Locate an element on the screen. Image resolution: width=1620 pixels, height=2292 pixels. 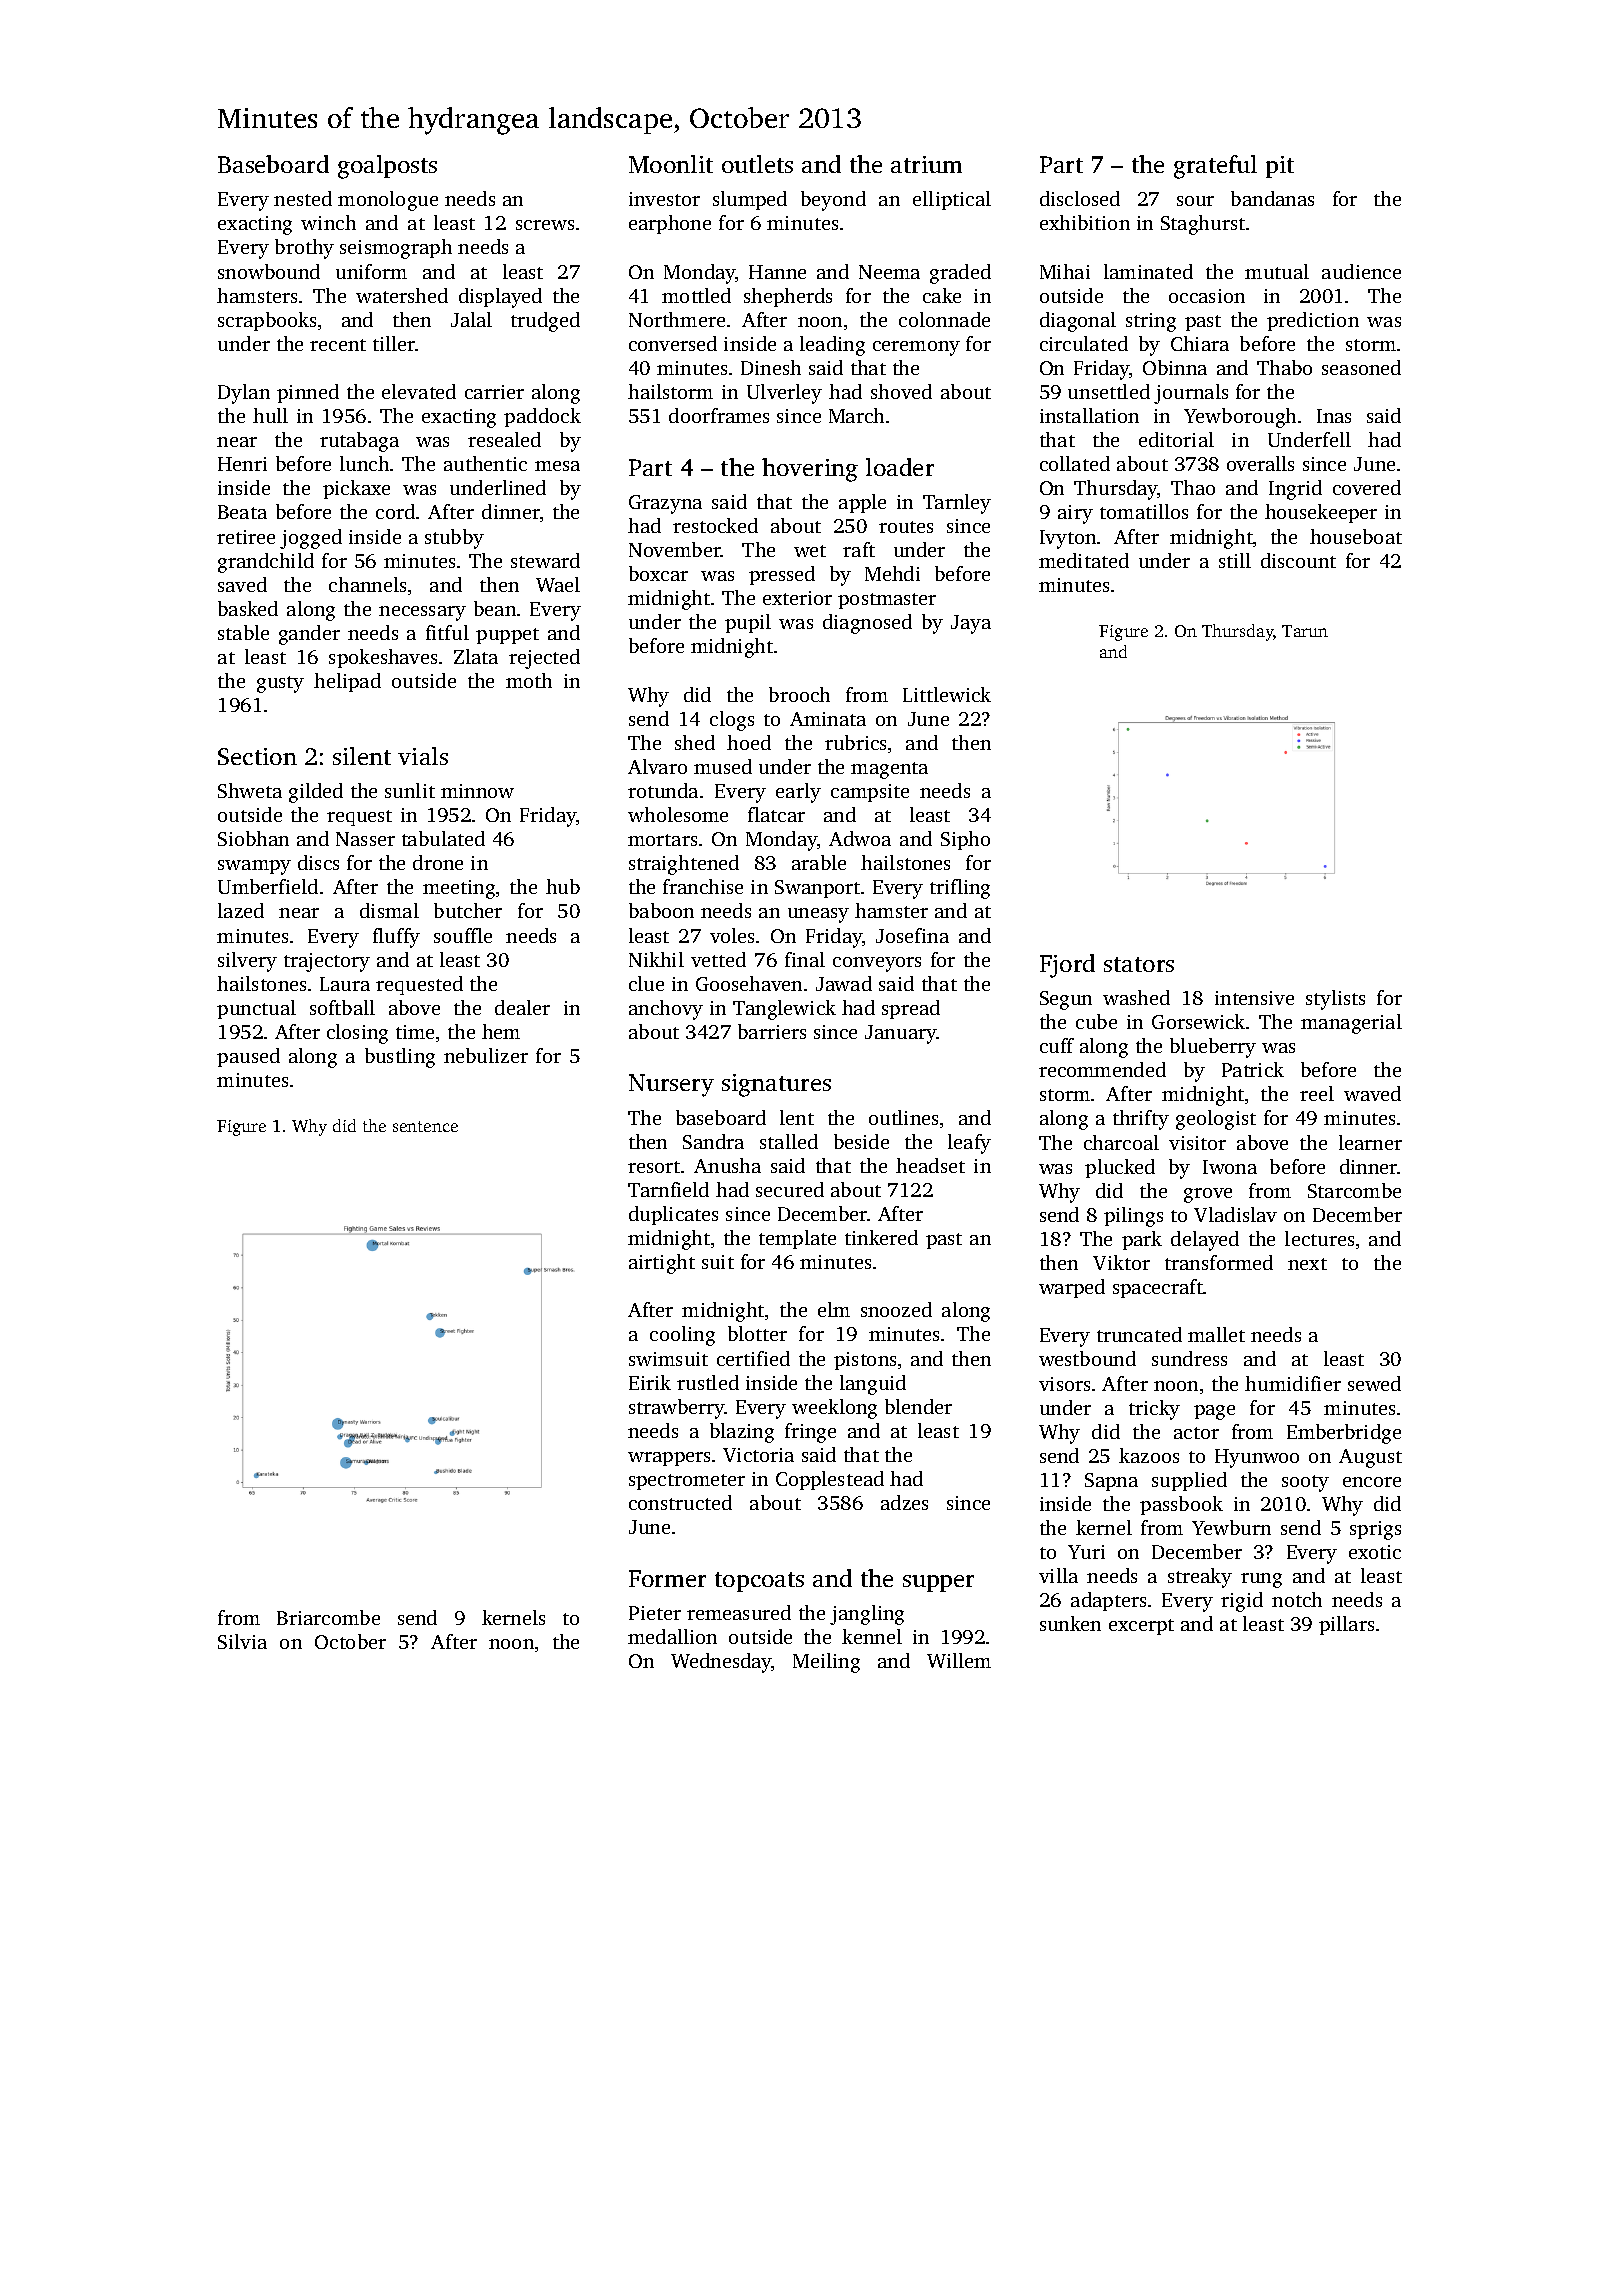
grateful is located at coordinates (1215, 167).
